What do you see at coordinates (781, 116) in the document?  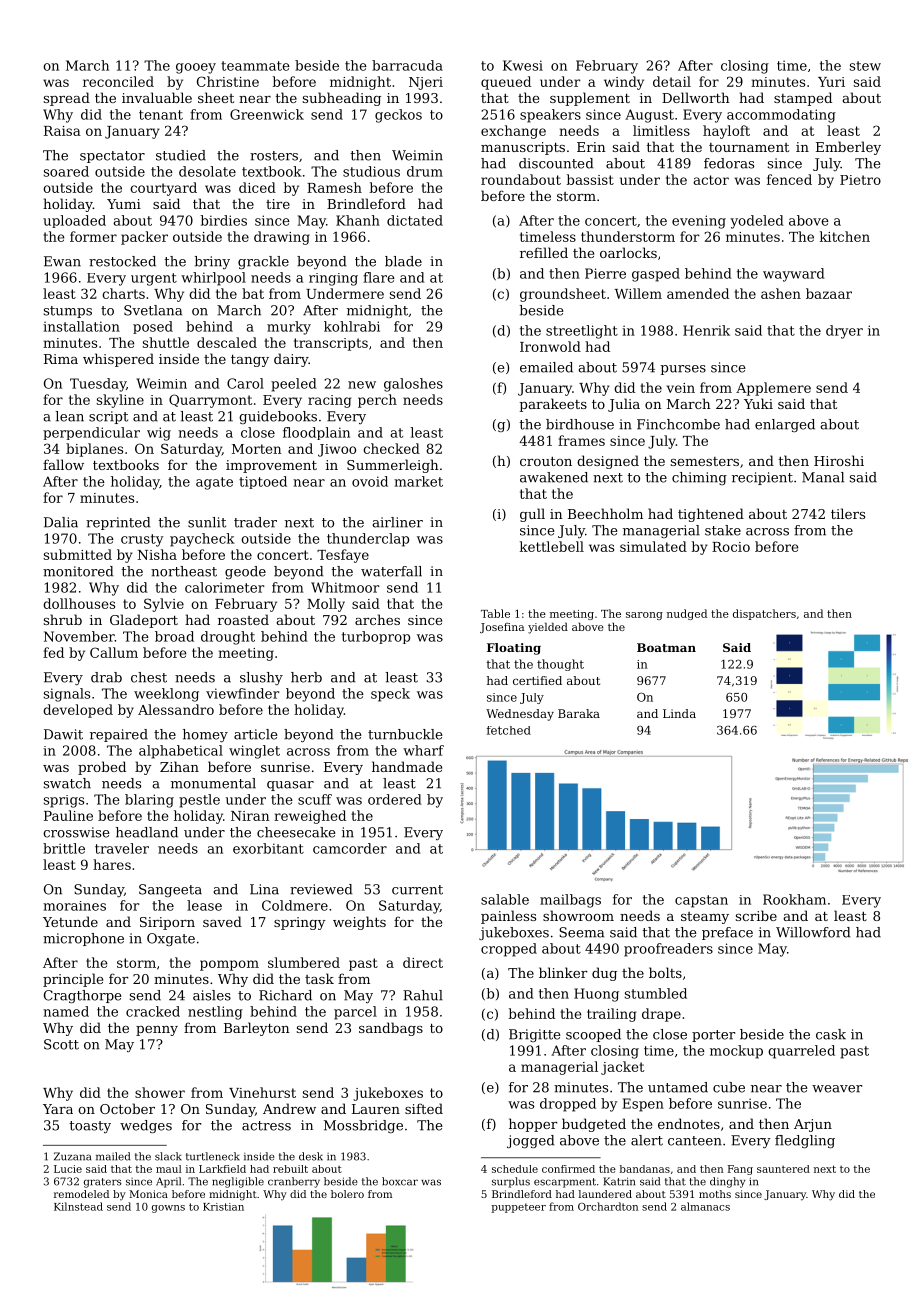 I see `accommodating` at bounding box center [781, 116].
